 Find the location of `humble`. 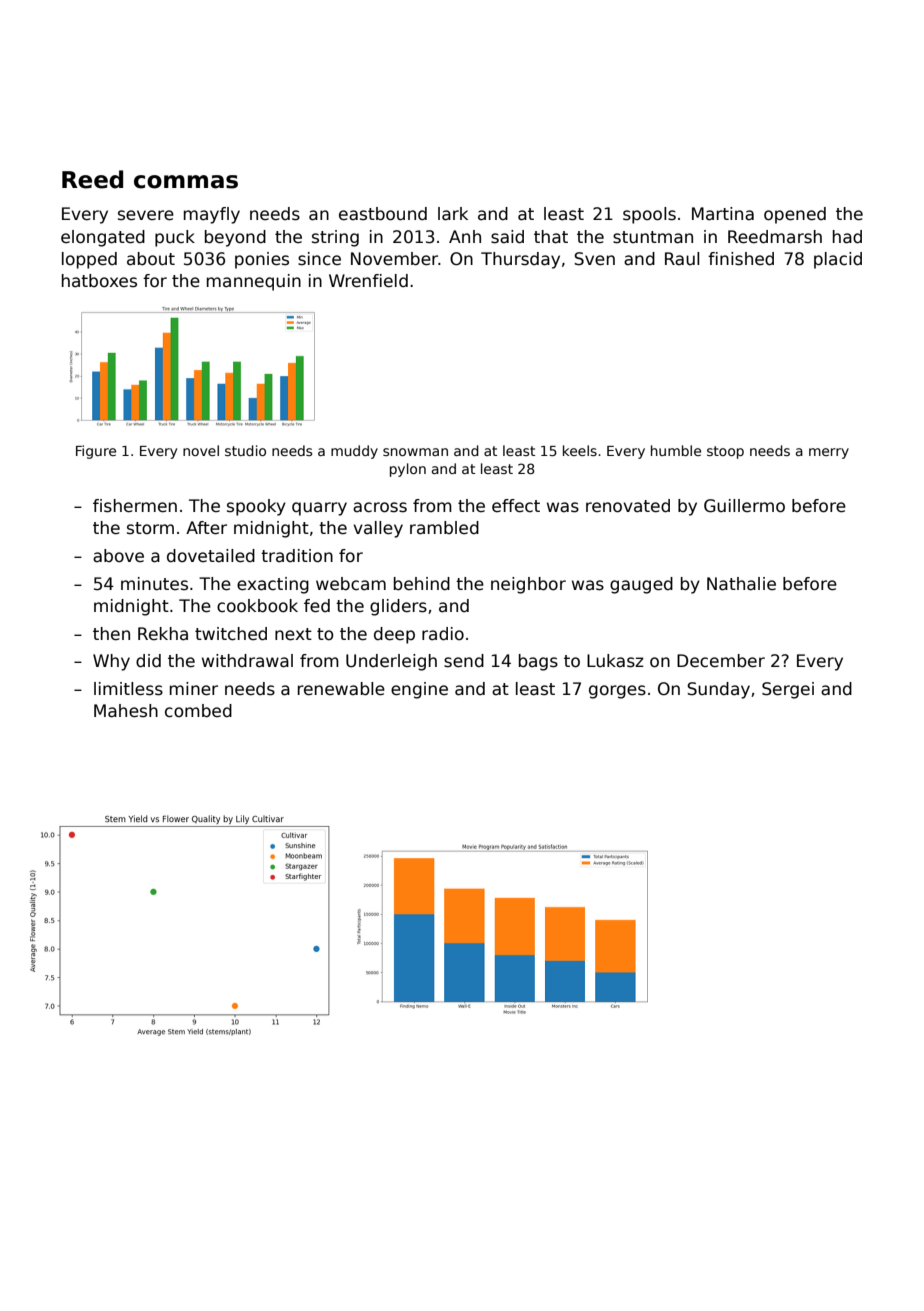

humble is located at coordinates (676, 450).
